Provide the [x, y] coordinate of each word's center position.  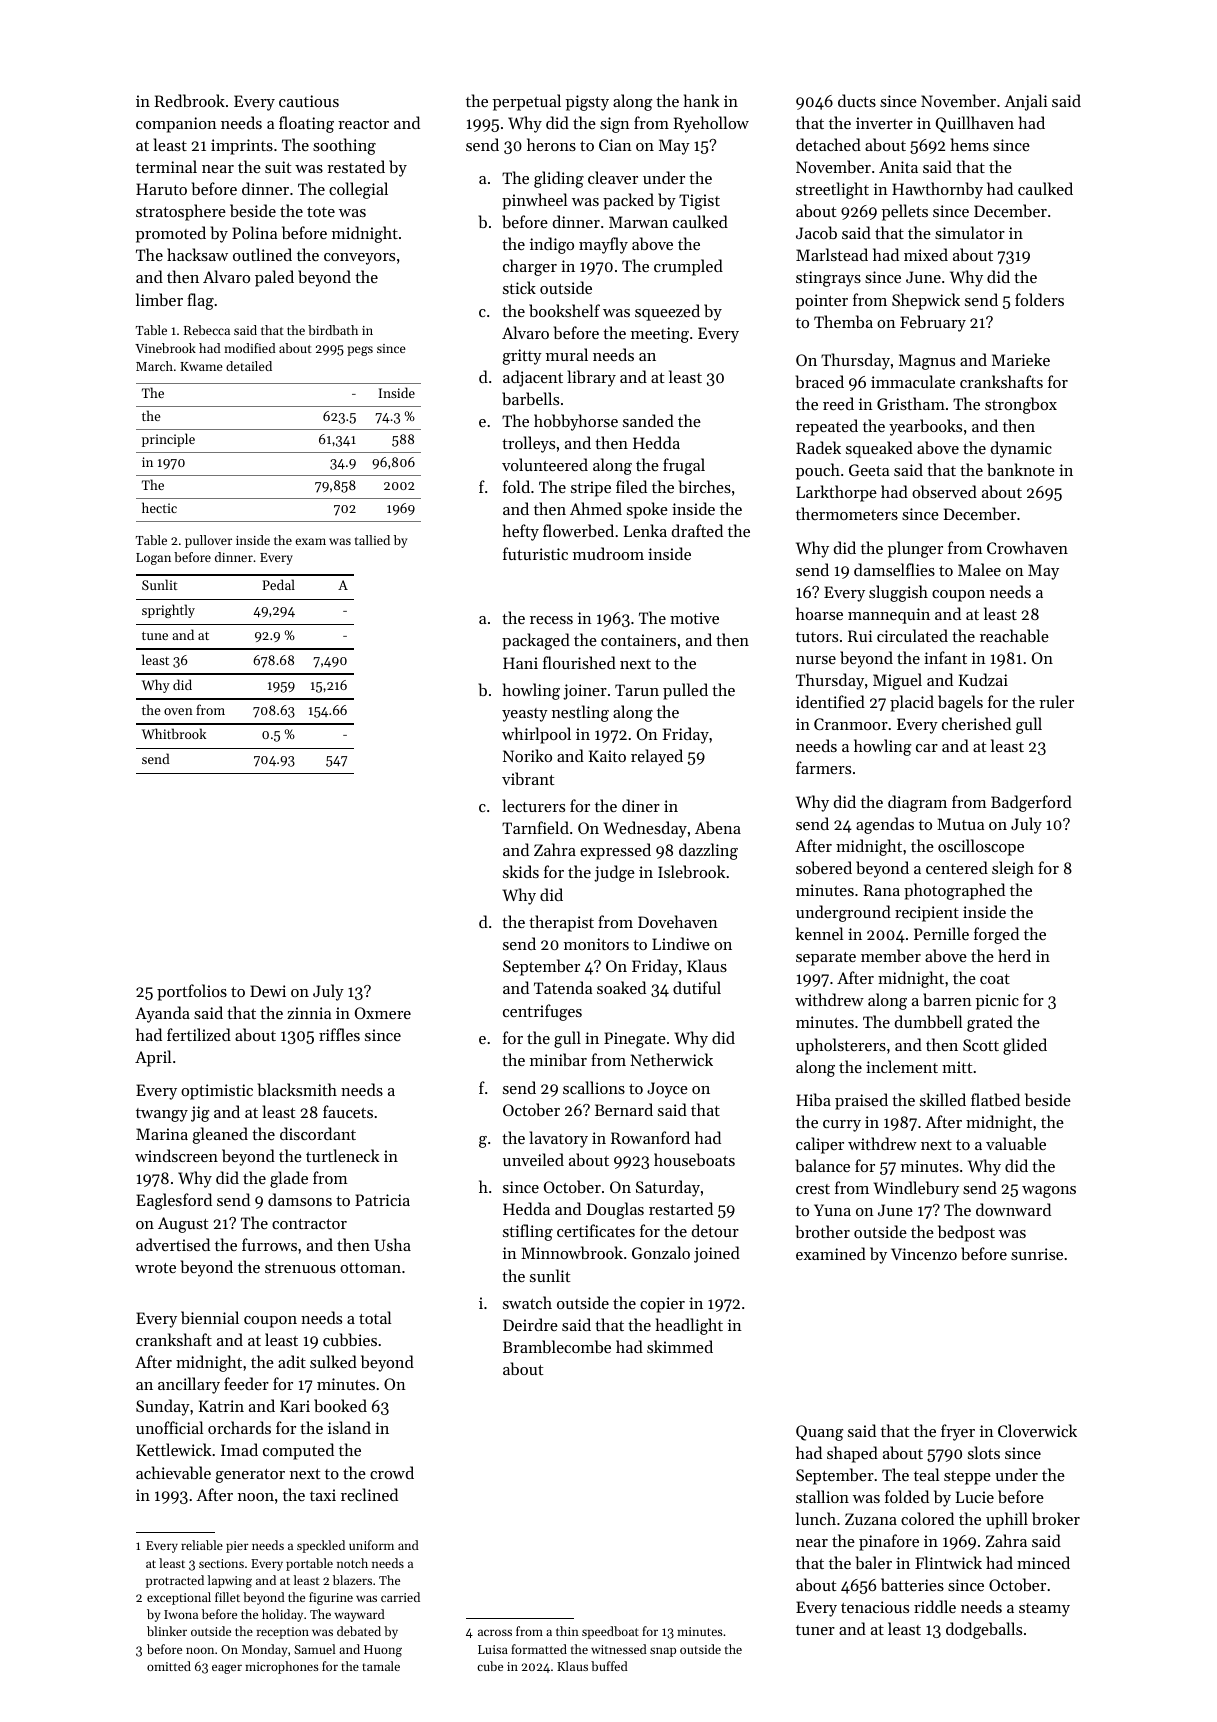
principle [168, 440]
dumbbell [929, 1021]
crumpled [688, 267]
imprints [242, 147]
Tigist [699, 202]
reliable [202, 1545]
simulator [970, 232]
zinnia [309, 1013]
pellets [905, 212]
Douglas [615, 1210]
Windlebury [916, 1189]
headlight [689, 1326]
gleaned [220, 1135]
